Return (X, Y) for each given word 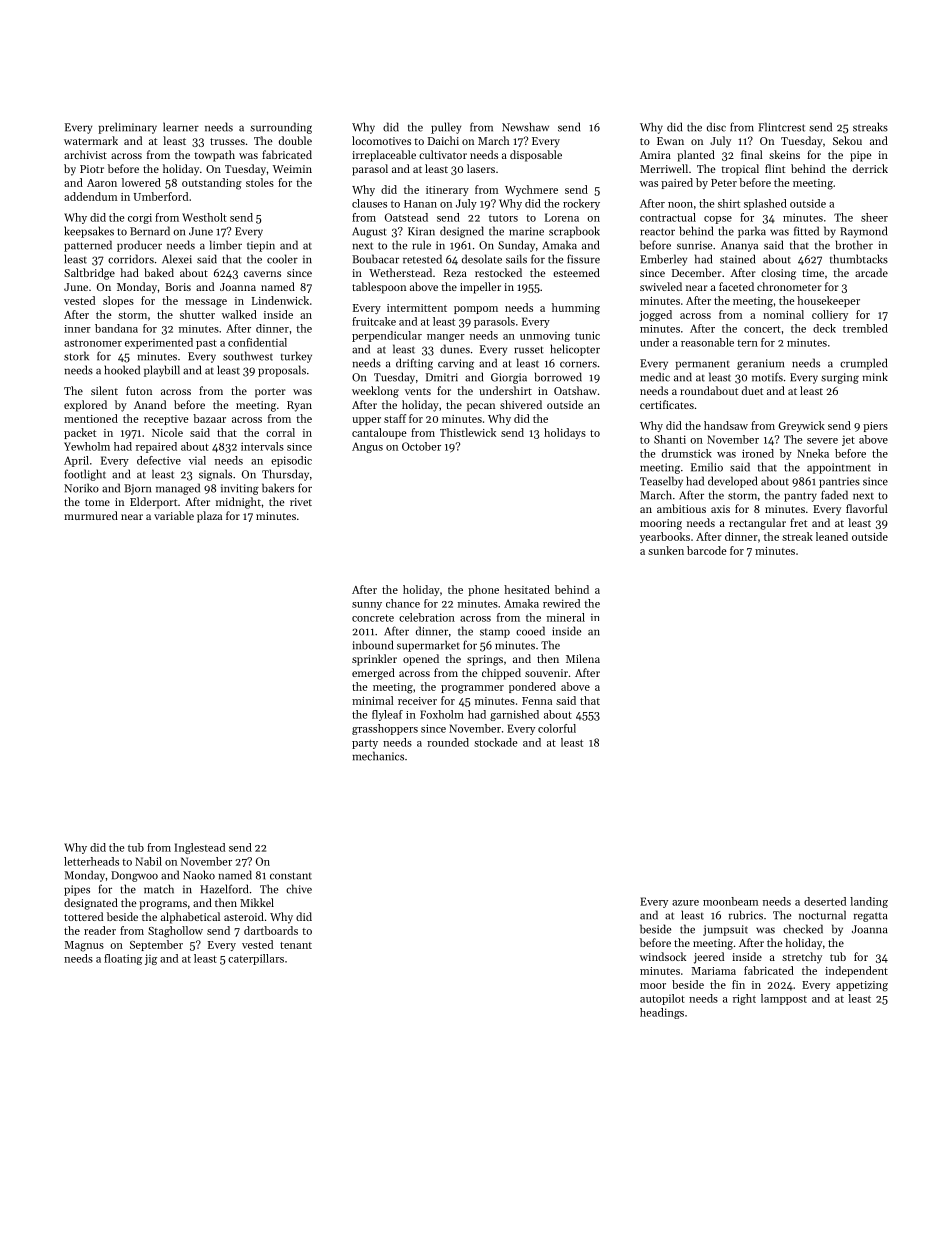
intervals (262, 446)
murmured (91, 515)
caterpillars (256, 959)
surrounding (281, 128)
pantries (839, 482)
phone (483, 590)
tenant (296, 945)
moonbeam (730, 901)
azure (685, 903)
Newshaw (525, 127)
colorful (557, 728)
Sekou (847, 140)
